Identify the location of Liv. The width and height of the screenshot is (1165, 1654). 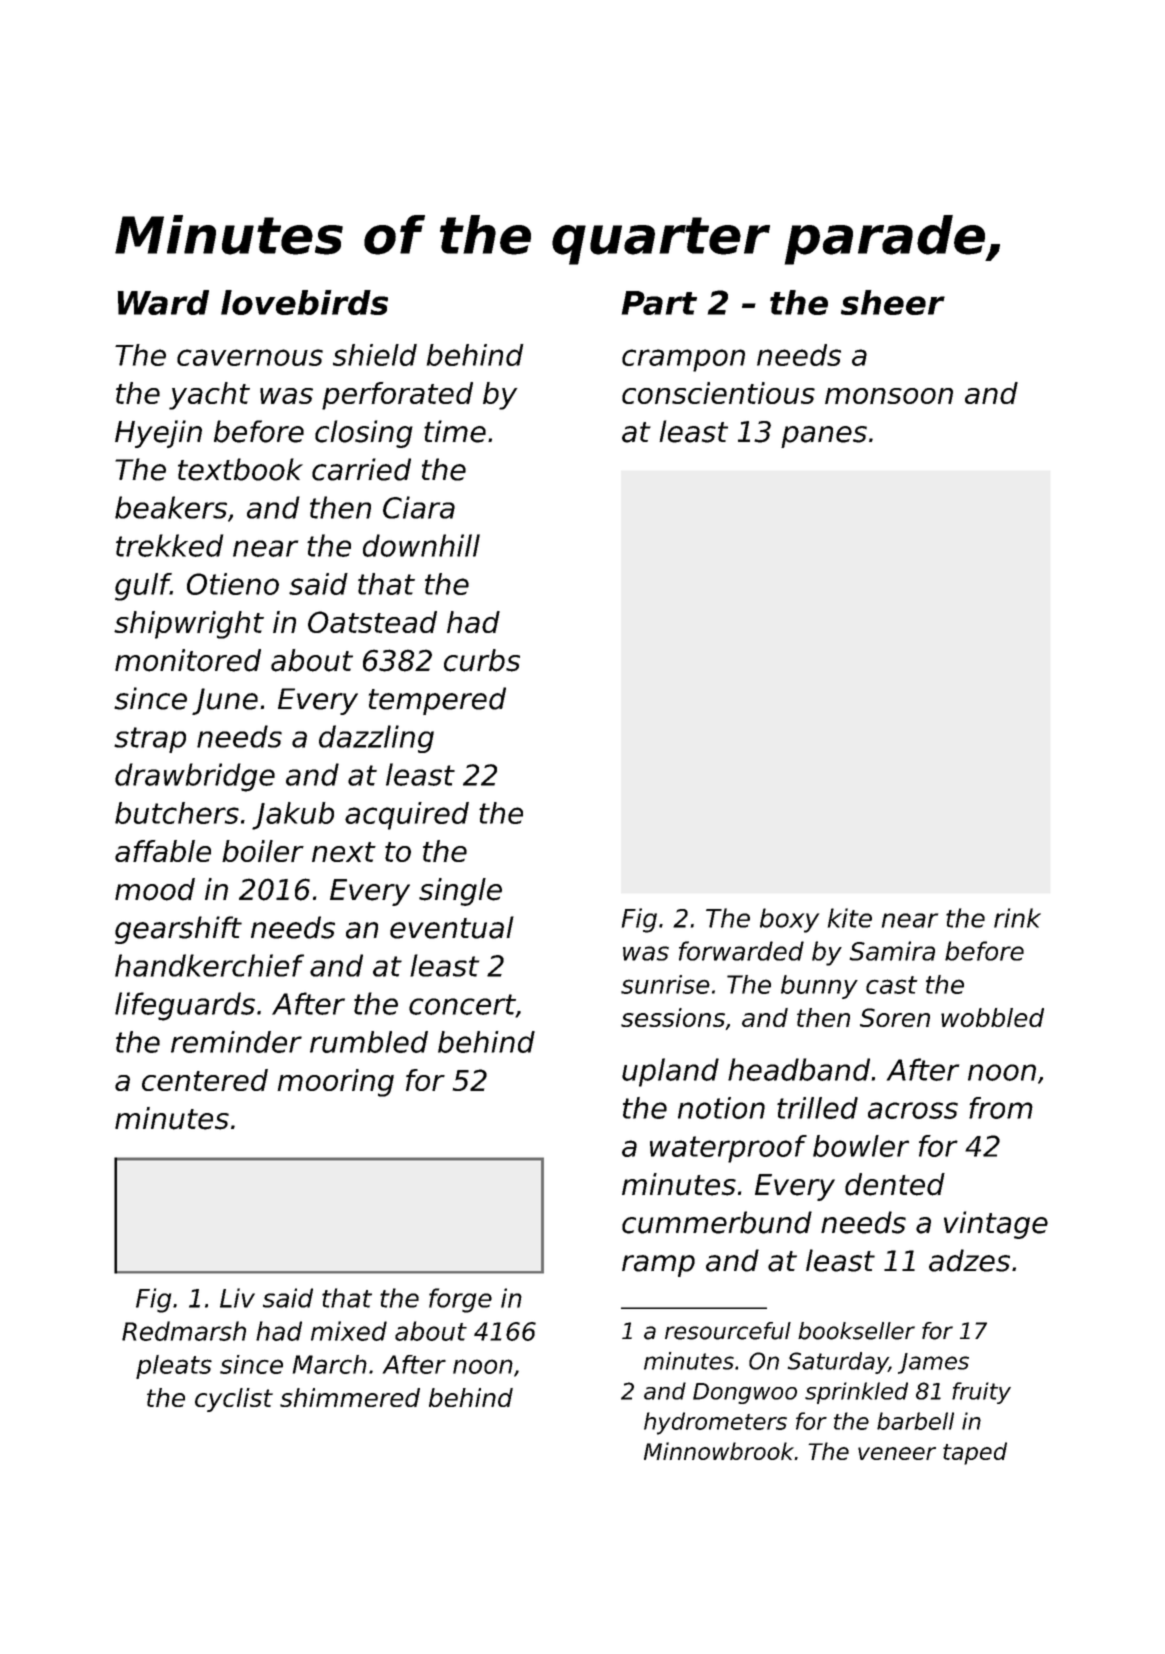
(237, 1298).
